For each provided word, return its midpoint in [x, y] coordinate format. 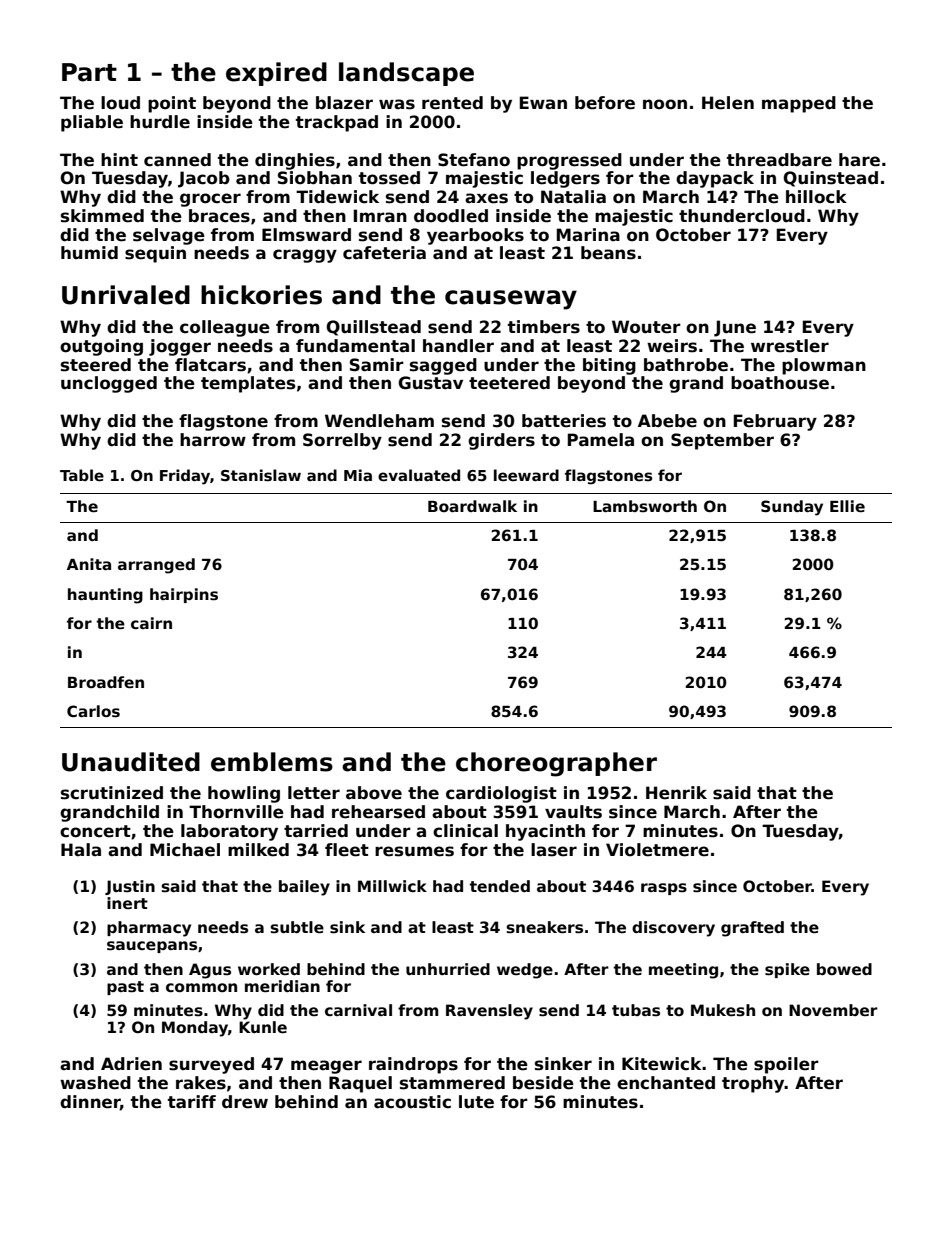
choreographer [556, 764]
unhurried [448, 969]
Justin [130, 887]
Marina [588, 235]
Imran [380, 216]
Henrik [676, 793]
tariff [192, 1102]
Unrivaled [126, 295]
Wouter [646, 327]
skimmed [102, 216]
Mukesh [723, 1010]
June [735, 328]
